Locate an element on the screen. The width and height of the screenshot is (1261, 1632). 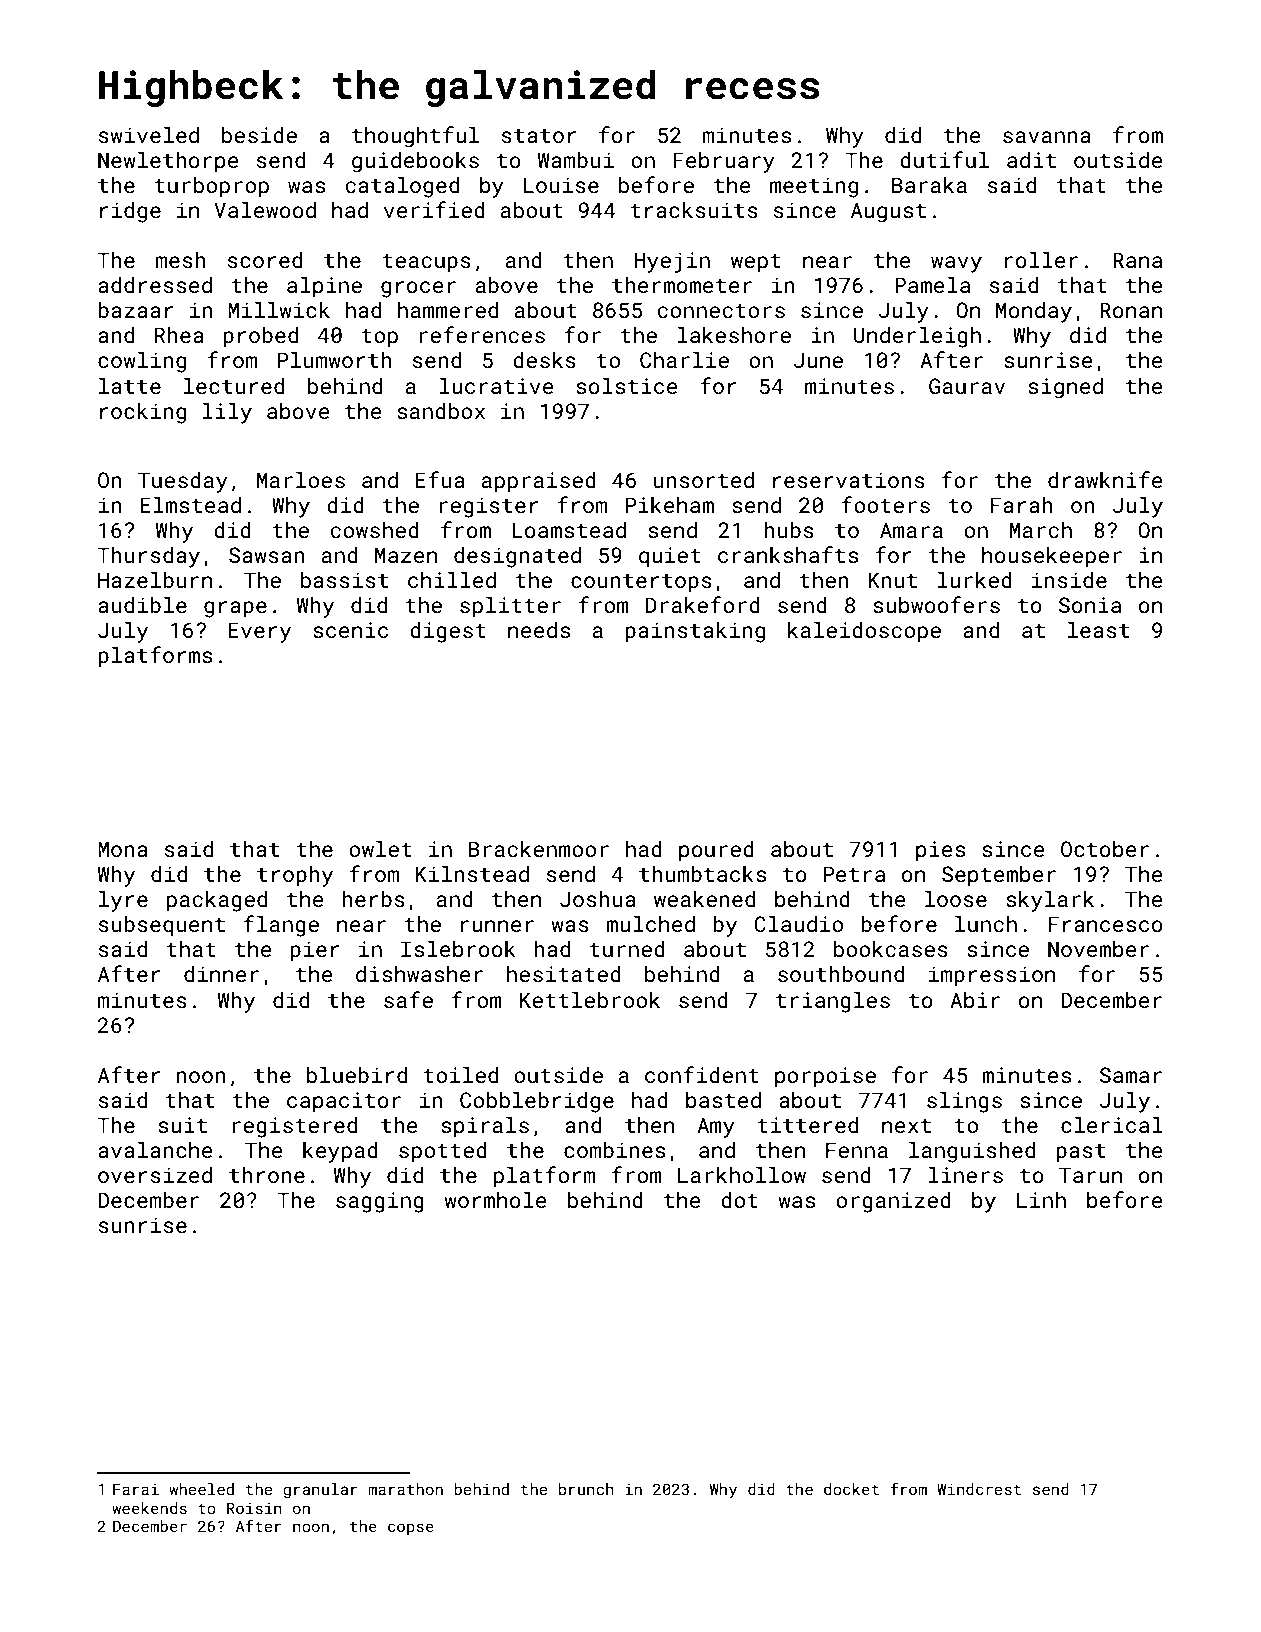
Samar is located at coordinates (1131, 1075).
